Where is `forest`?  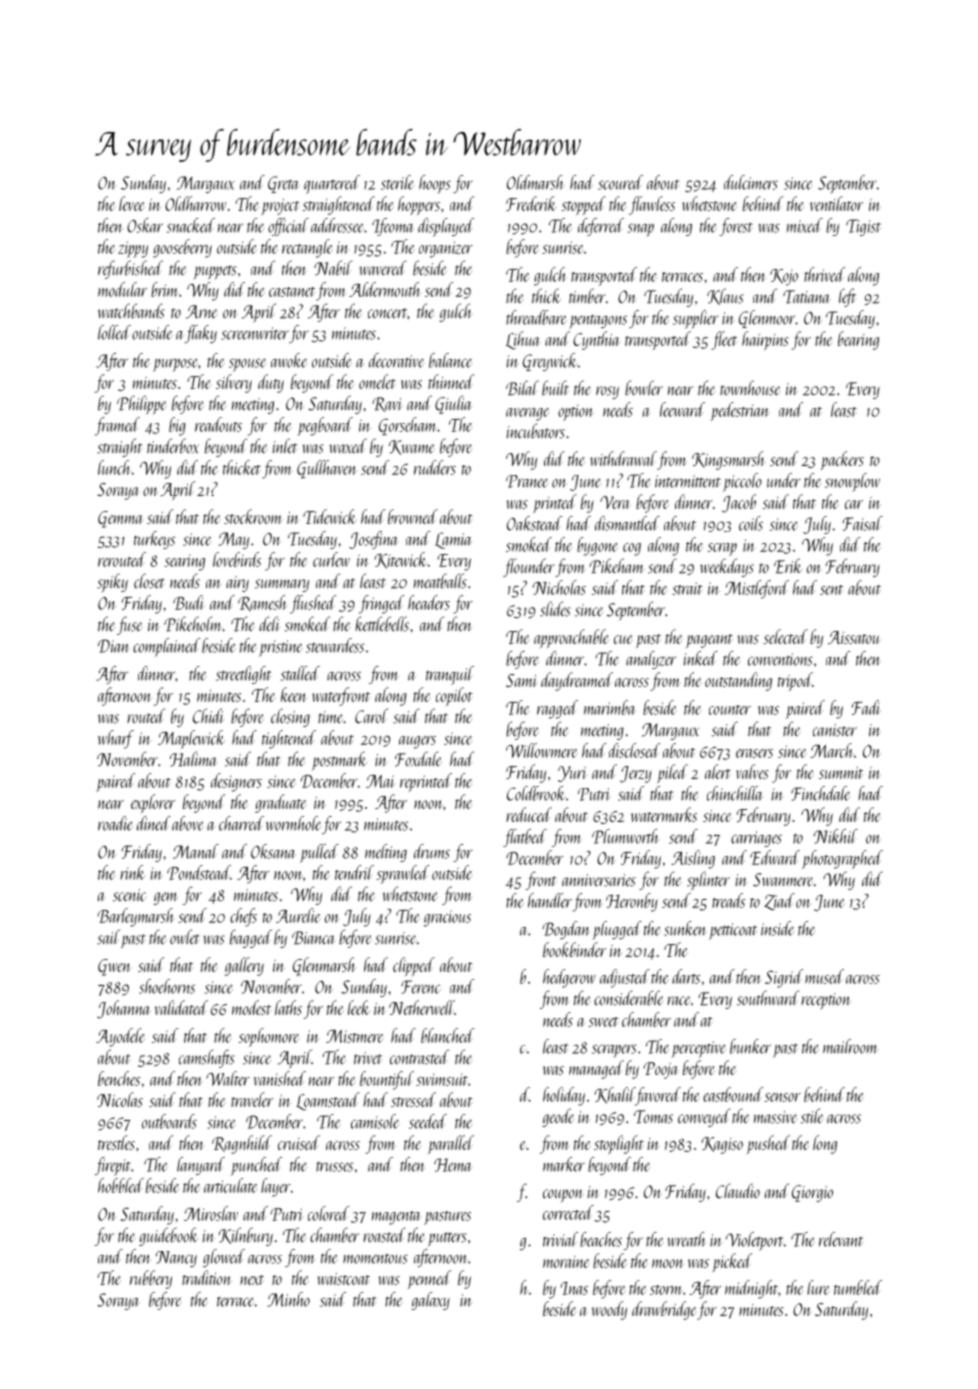
forest is located at coordinates (736, 227).
